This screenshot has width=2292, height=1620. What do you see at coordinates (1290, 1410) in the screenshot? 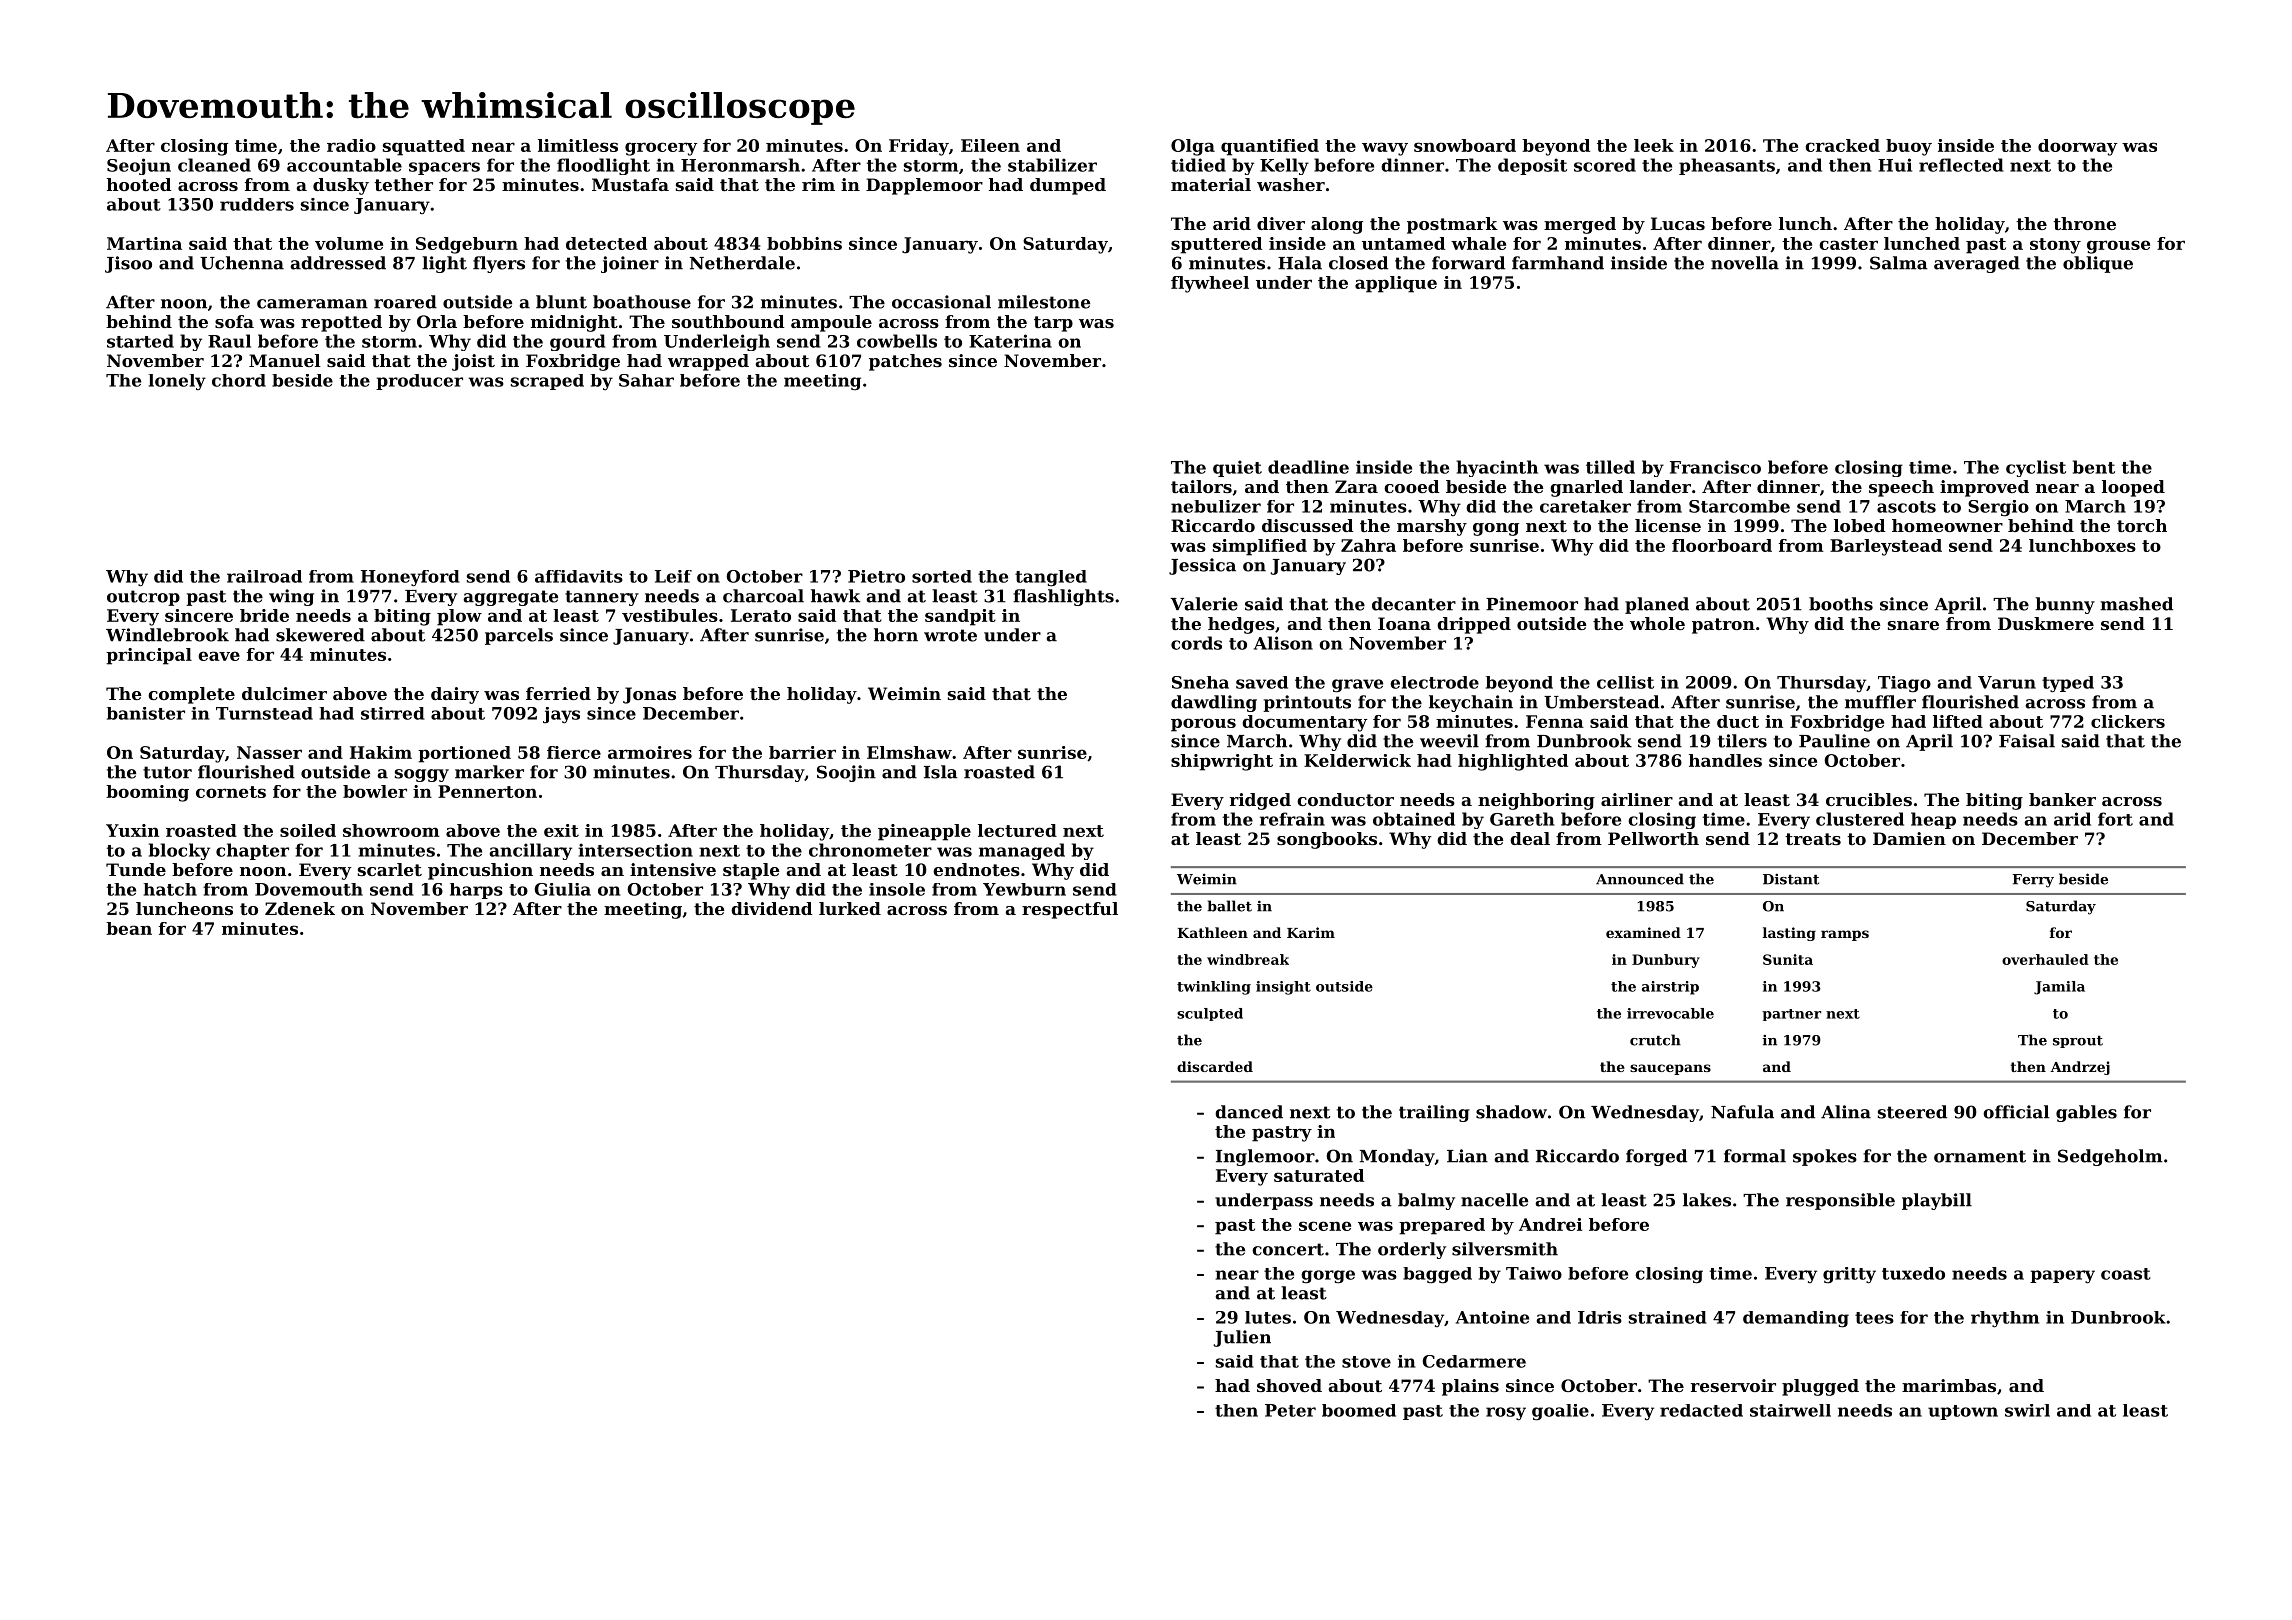
I see `Peter` at bounding box center [1290, 1410].
